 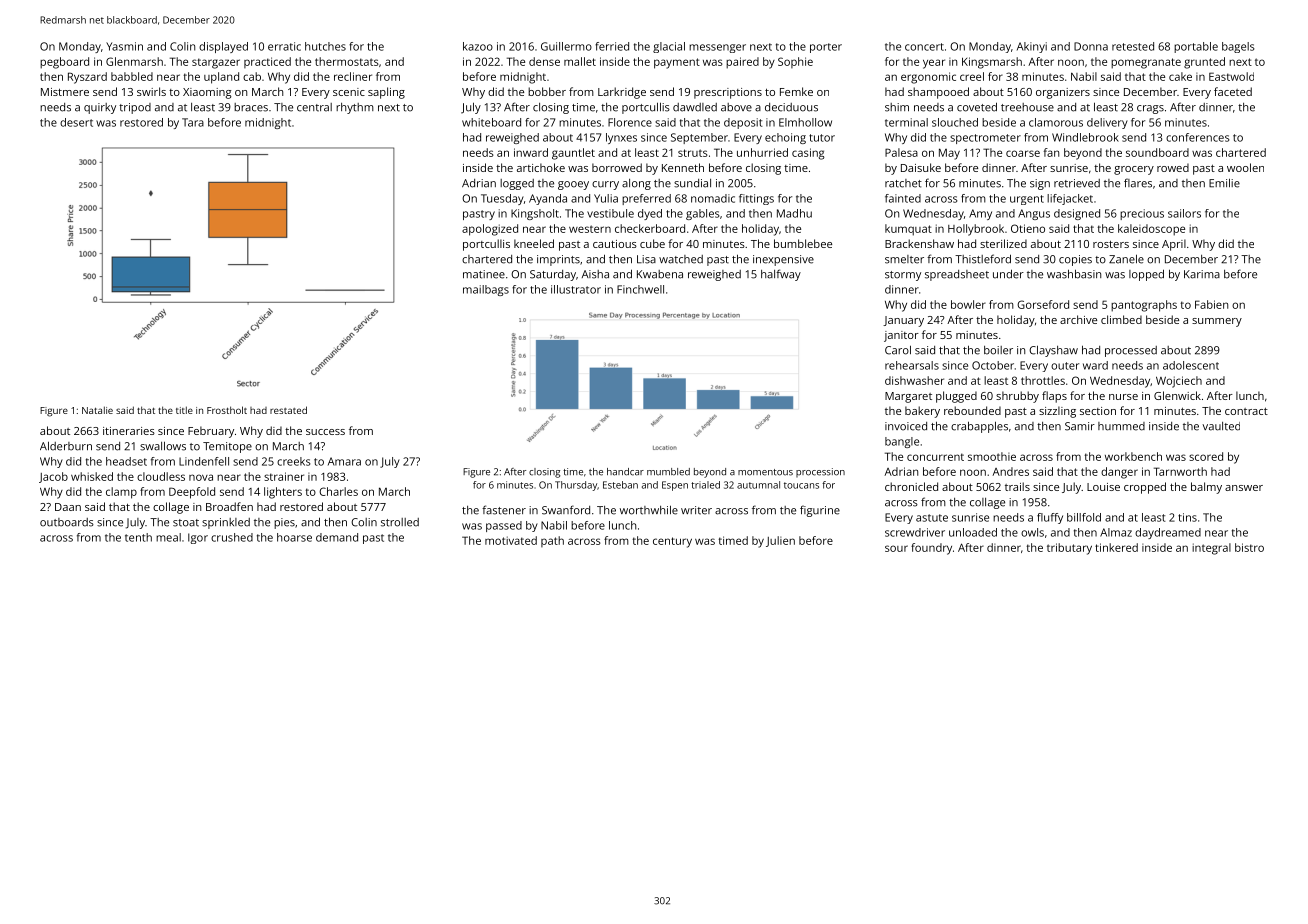 What do you see at coordinates (677, 63) in the page?
I see `payment` at bounding box center [677, 63].
